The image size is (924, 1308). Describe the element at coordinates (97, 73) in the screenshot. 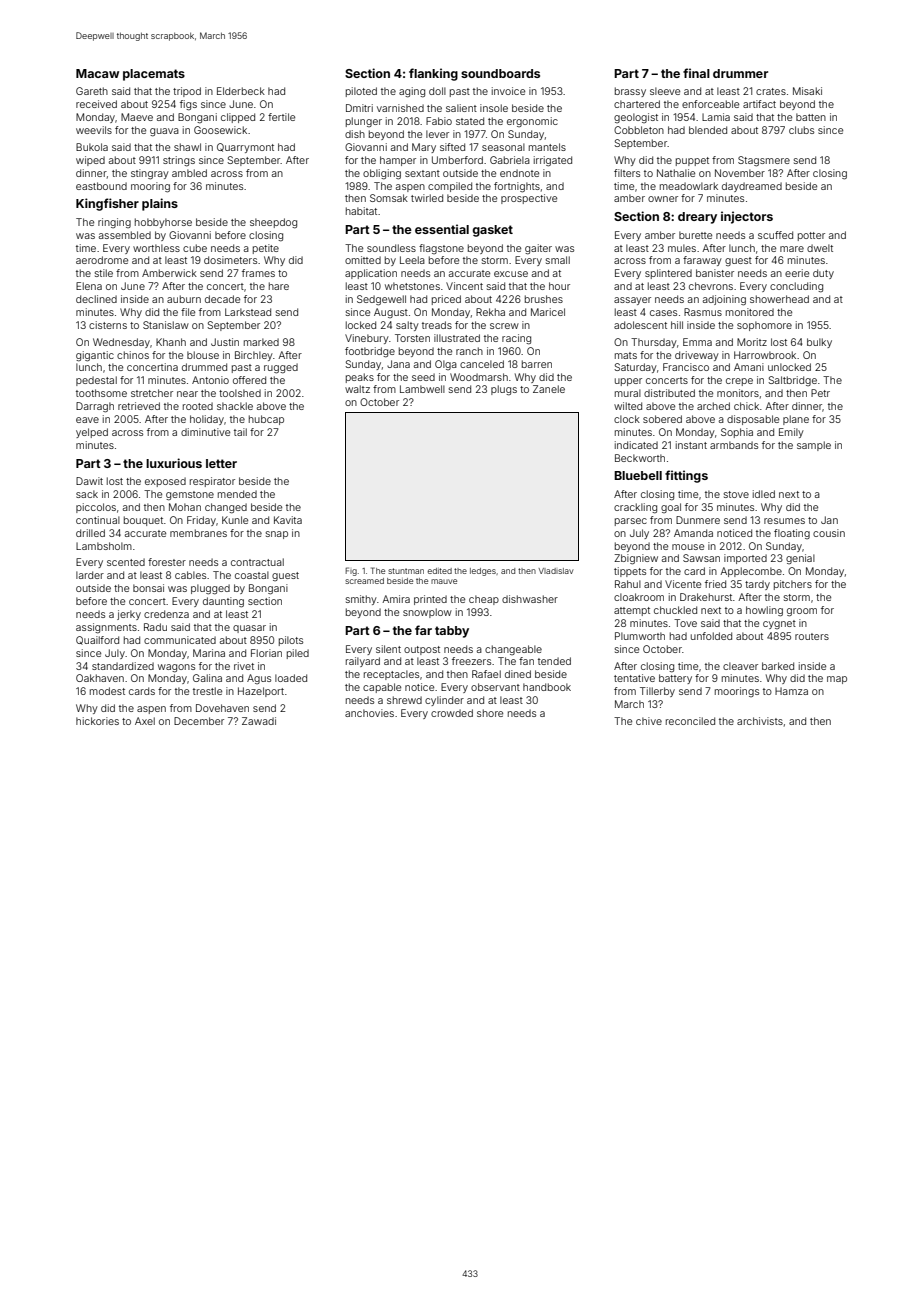

I see `Macaw` at that location.
